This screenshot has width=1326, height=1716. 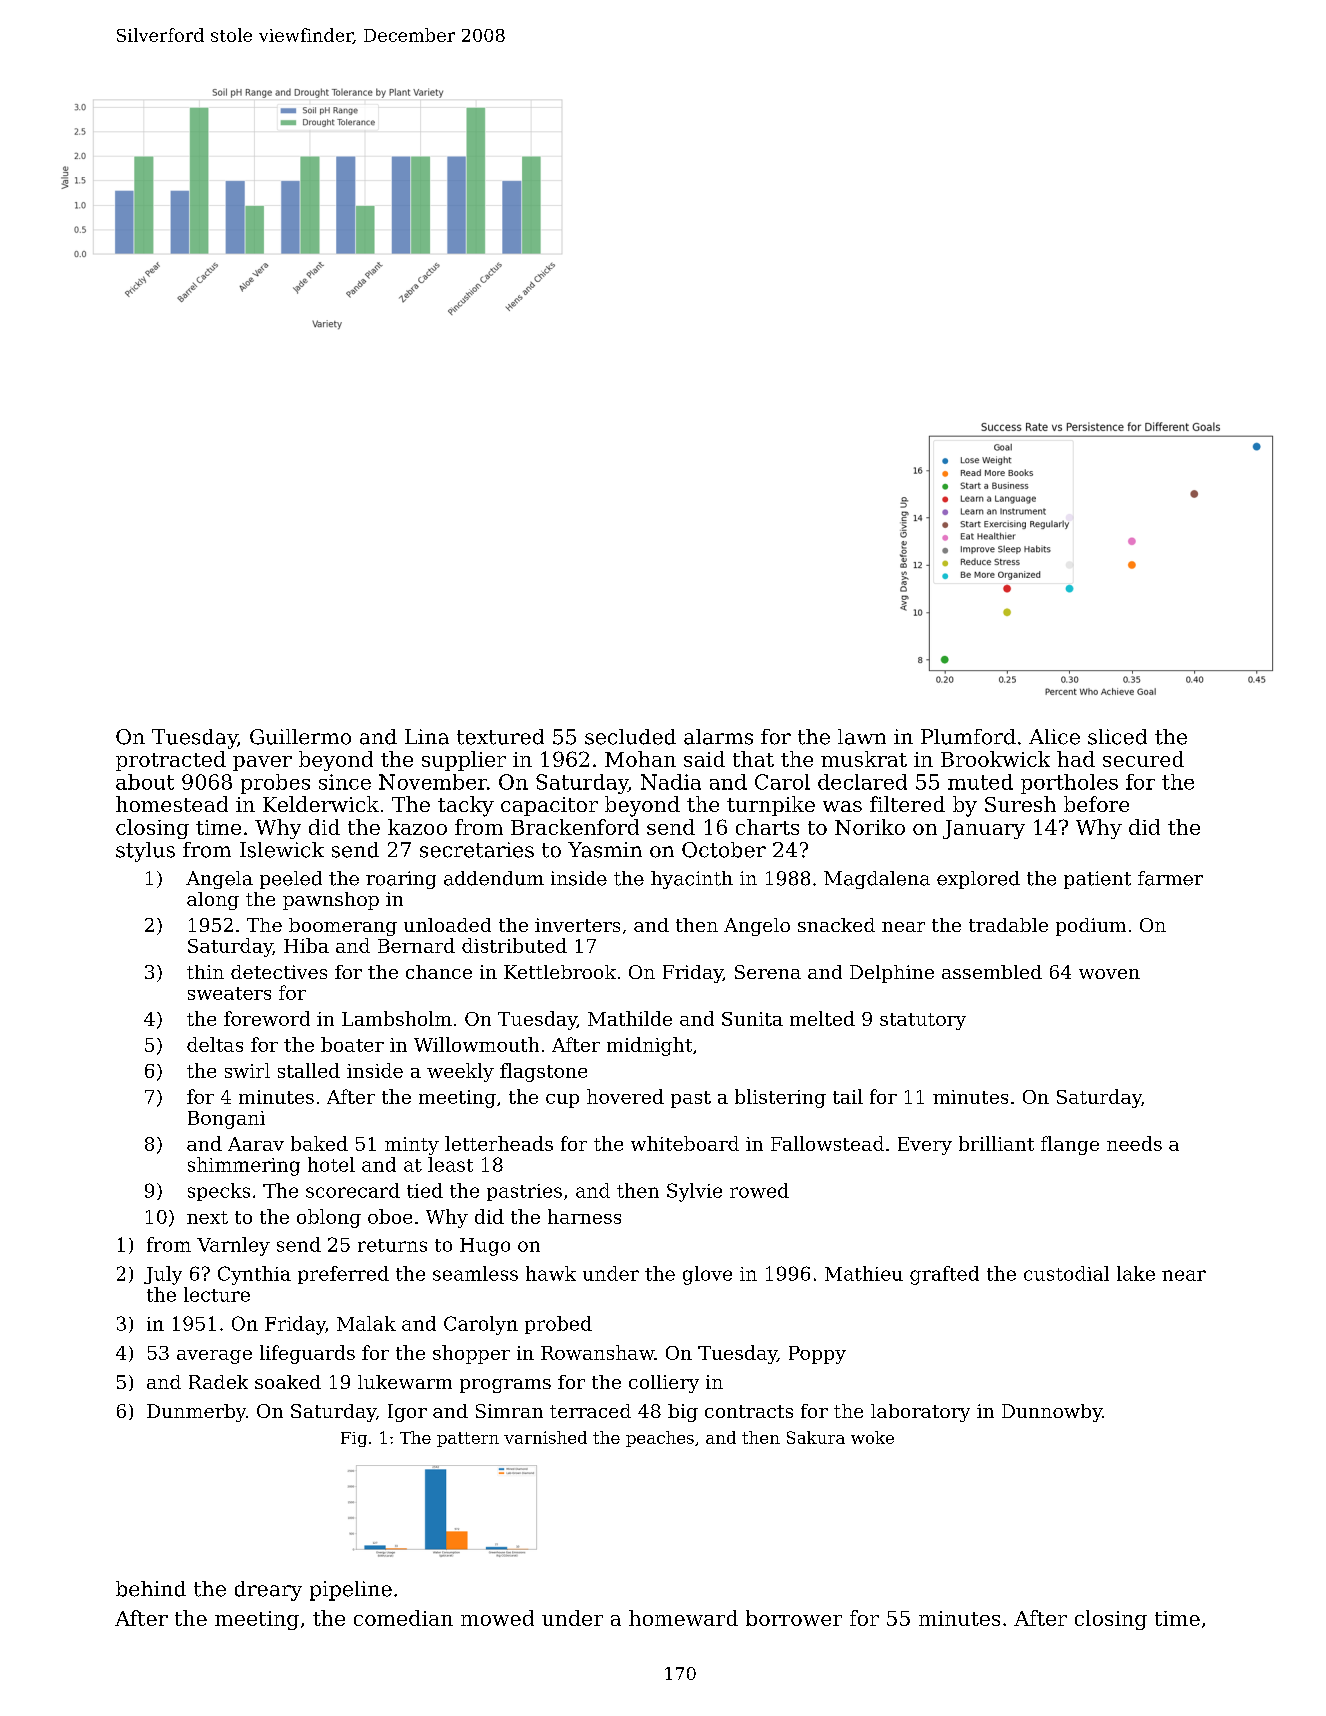 I want to click on lecture, so click(x=217, y=1294).
